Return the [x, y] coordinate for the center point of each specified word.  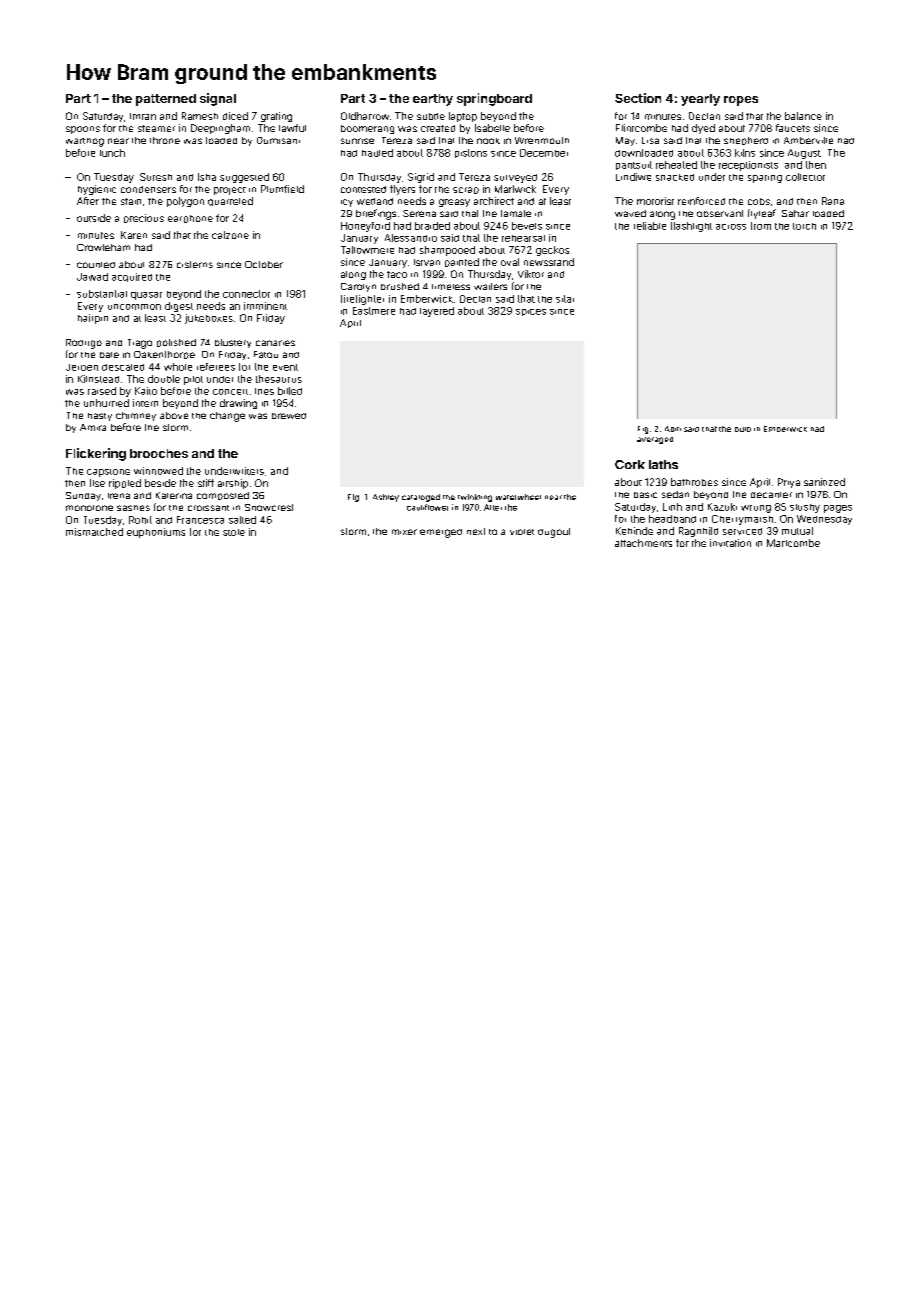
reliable [650, 226]
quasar [146, 296]
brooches [159, 453]
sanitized [824, 482]
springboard [494, 99]
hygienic [97, 190]
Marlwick [515, 189]
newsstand [549, 262]
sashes [133, 508]
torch [804, 226]
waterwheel [518, 497]
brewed [289, 416]
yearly [700, 100]
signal [218, 99]
